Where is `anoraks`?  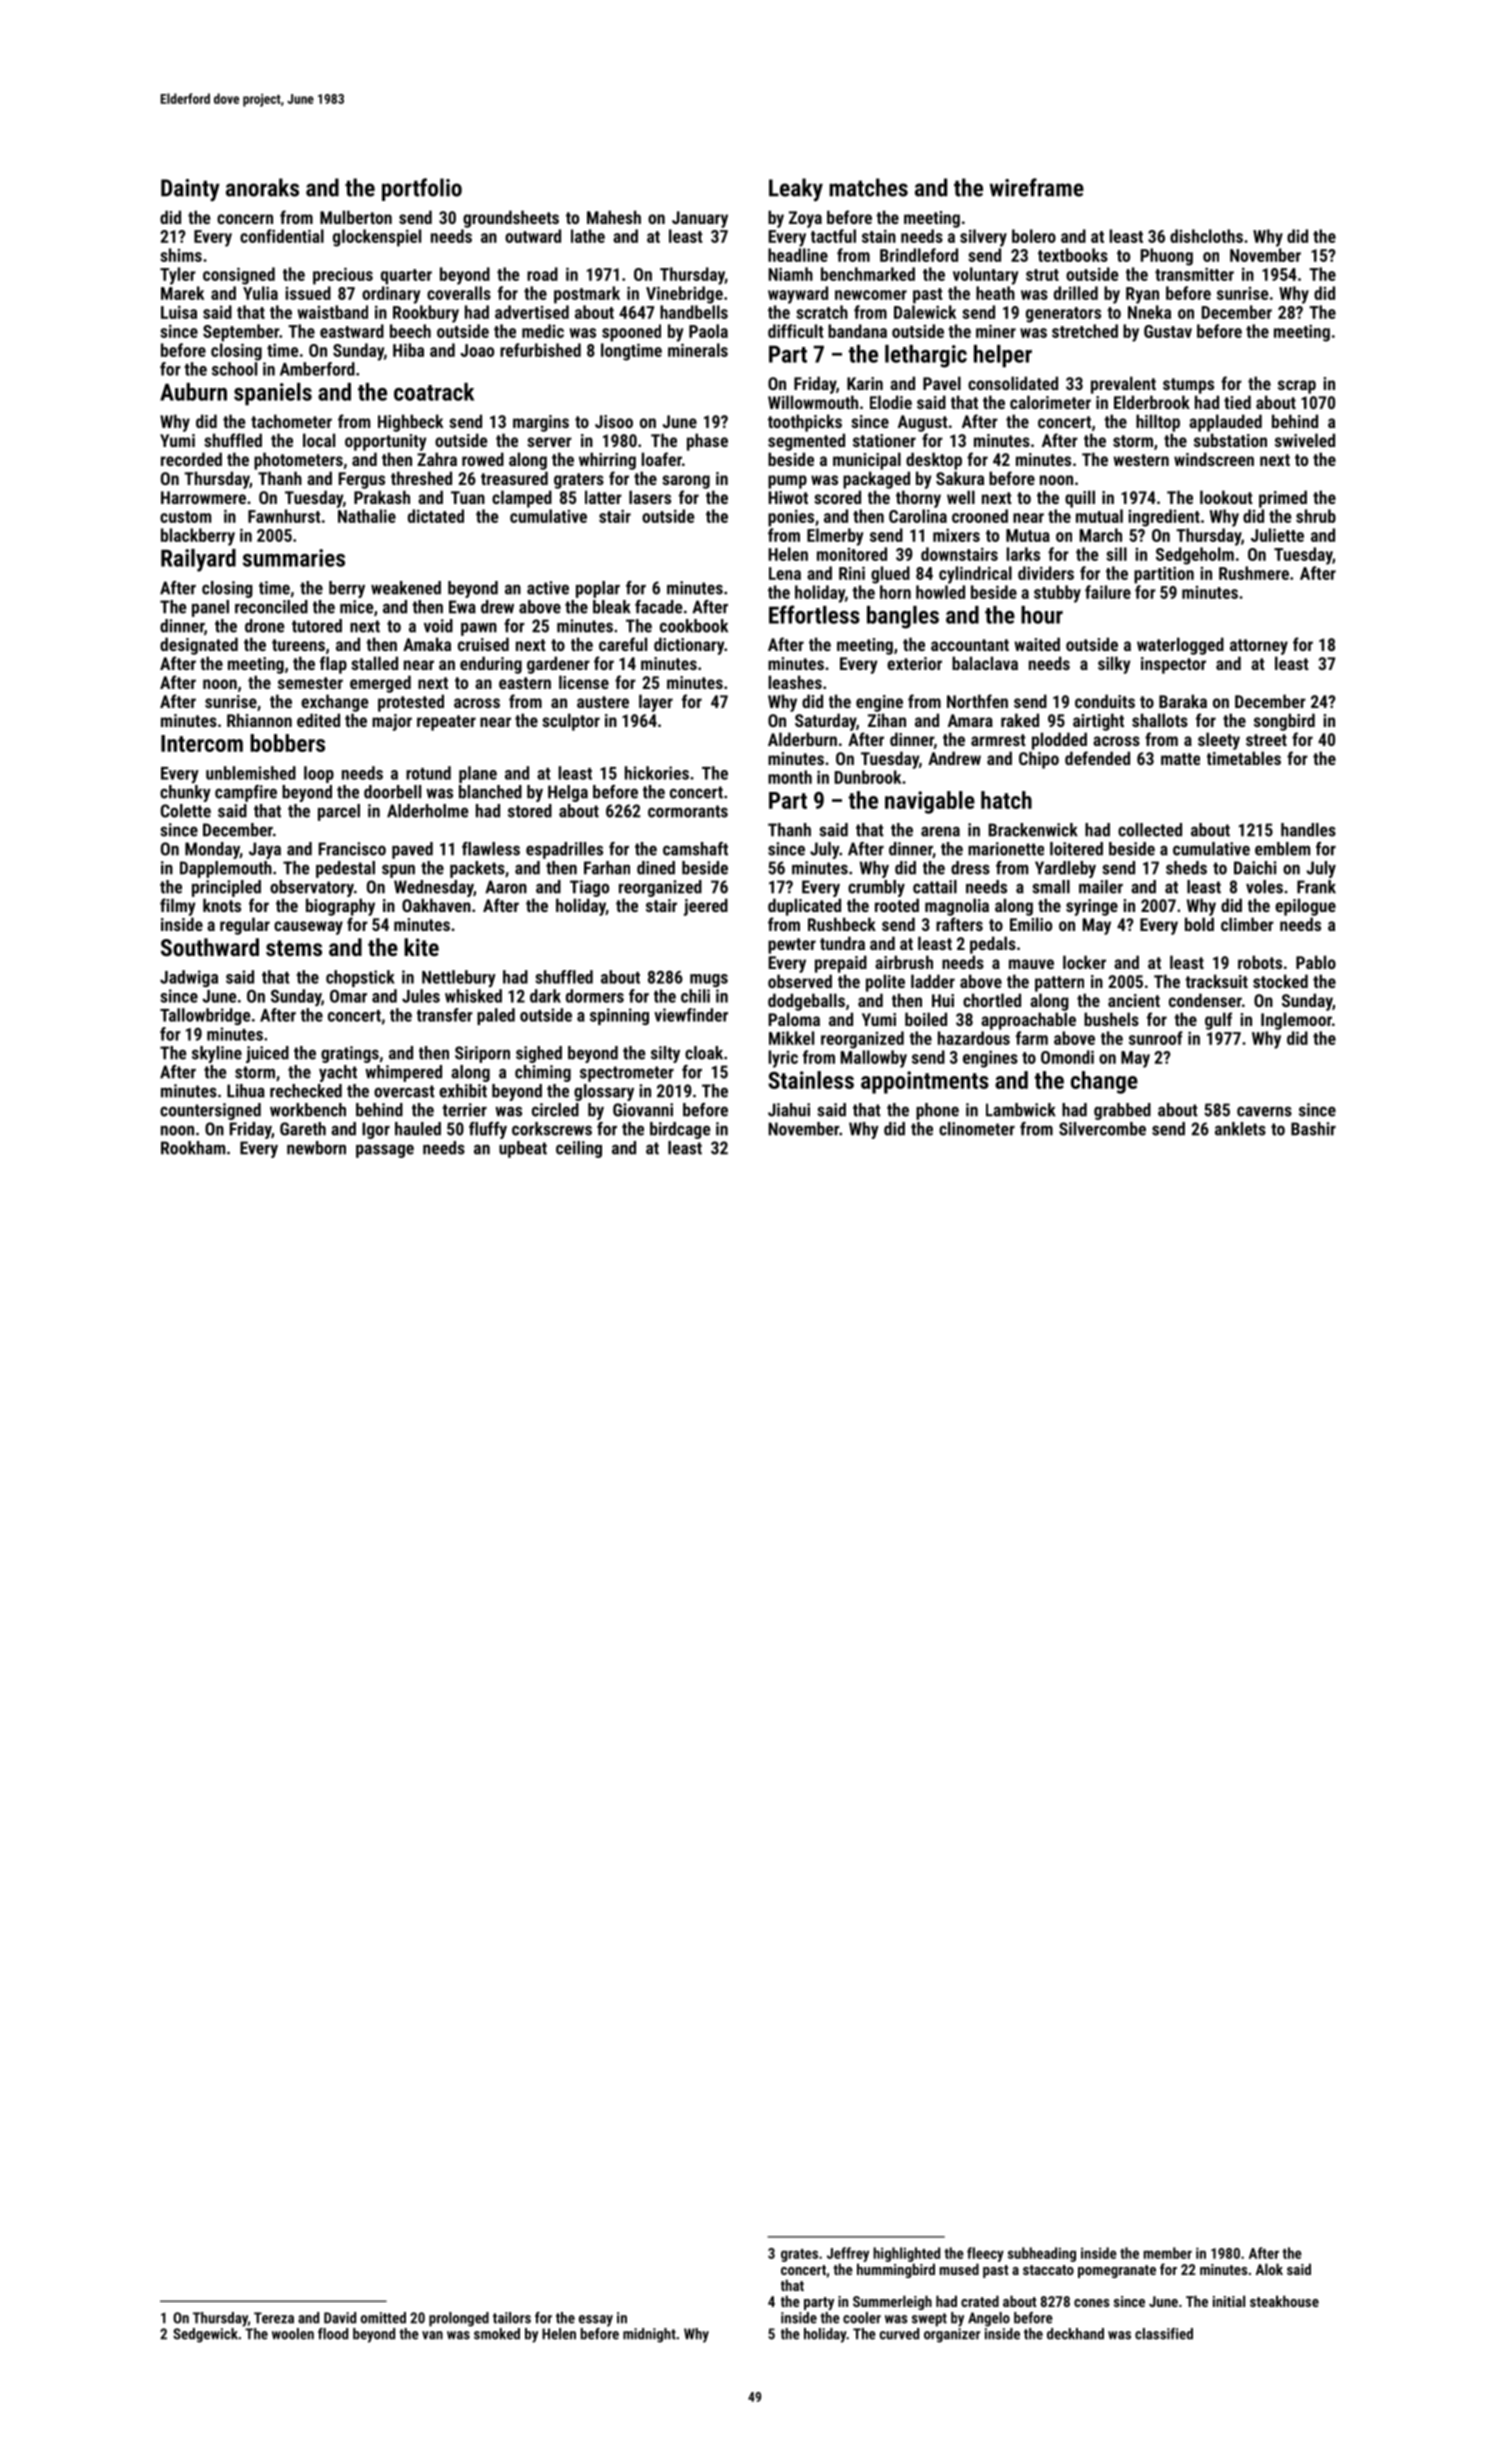
anoraks is located at coordinates (262, 187).
